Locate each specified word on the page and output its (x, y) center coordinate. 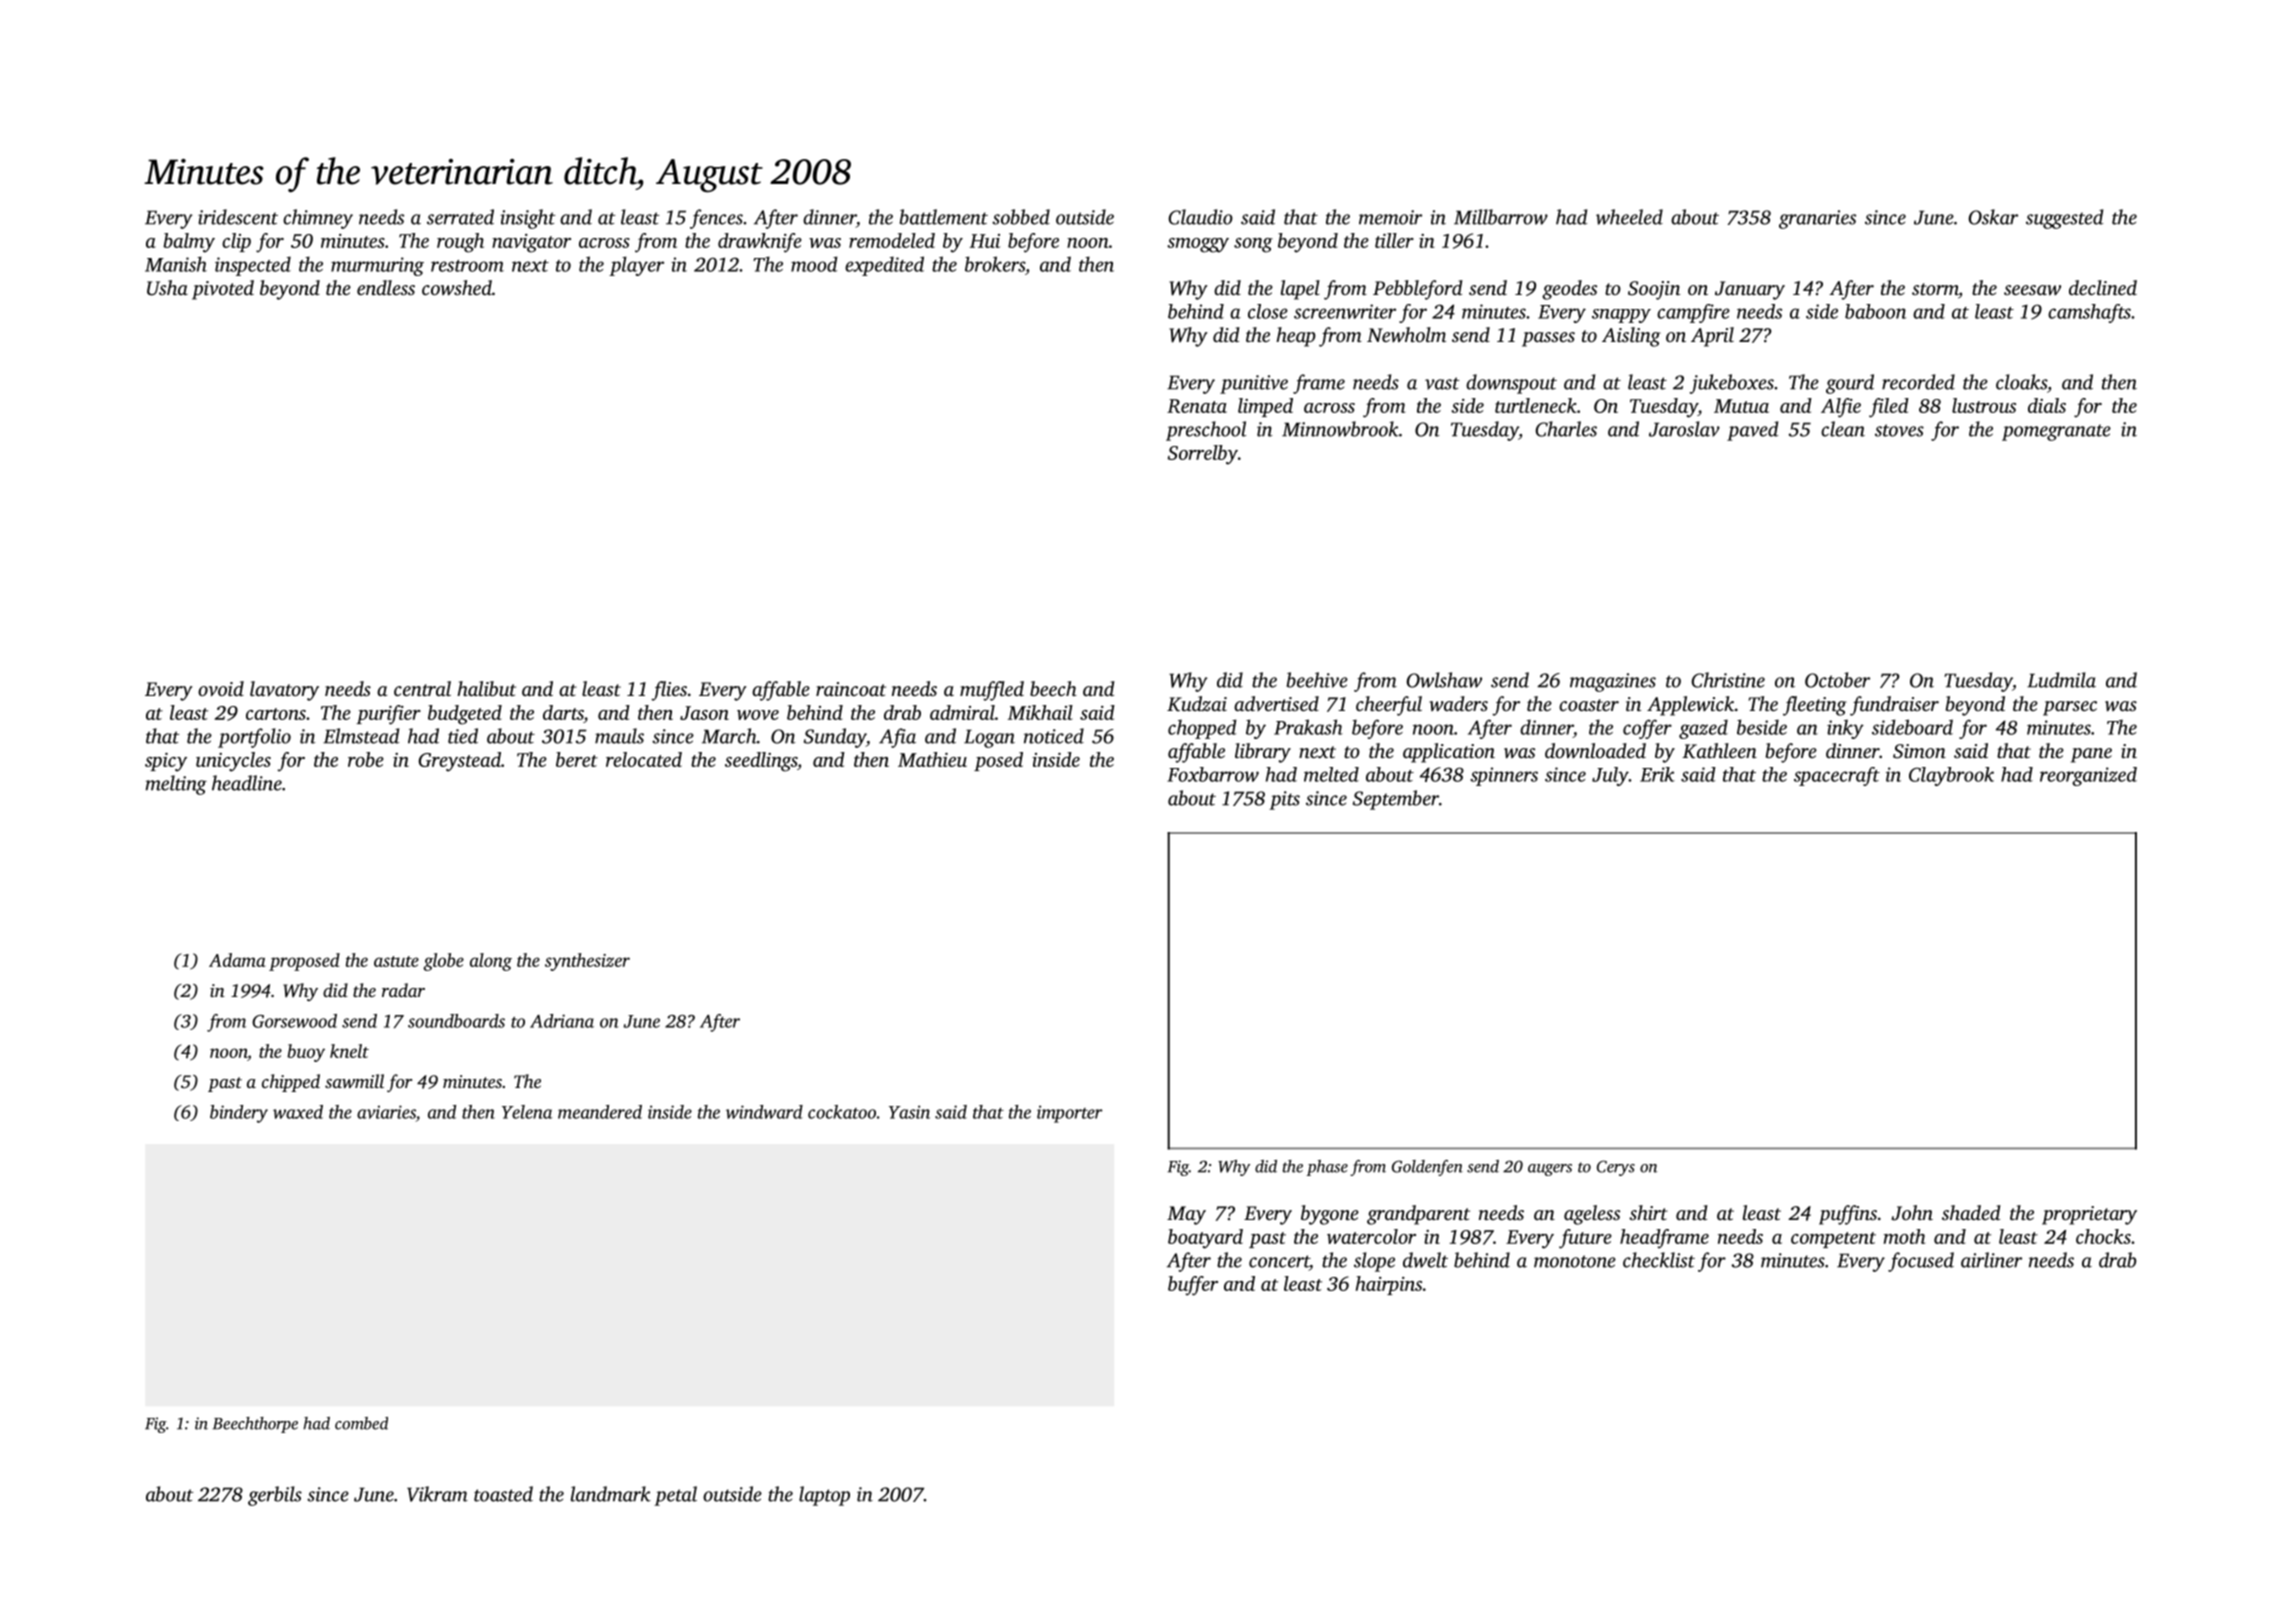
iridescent (238, 217)
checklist (1659, 1260)
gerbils (275, 1496)
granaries (1817, 219)
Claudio (1201, 217)
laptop (824, 1496)
